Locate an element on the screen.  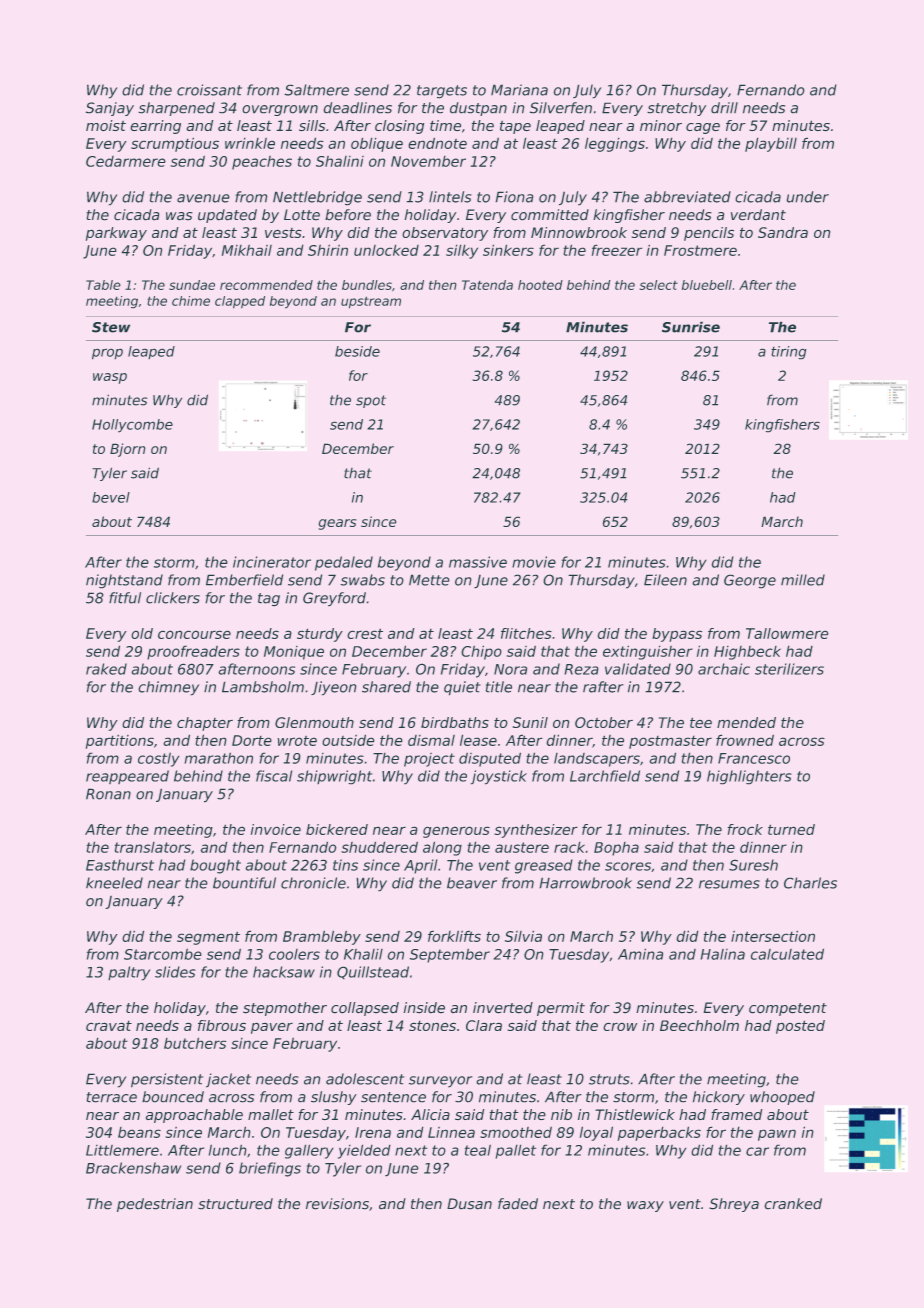
frowned is located at coordinates (745, 740).
